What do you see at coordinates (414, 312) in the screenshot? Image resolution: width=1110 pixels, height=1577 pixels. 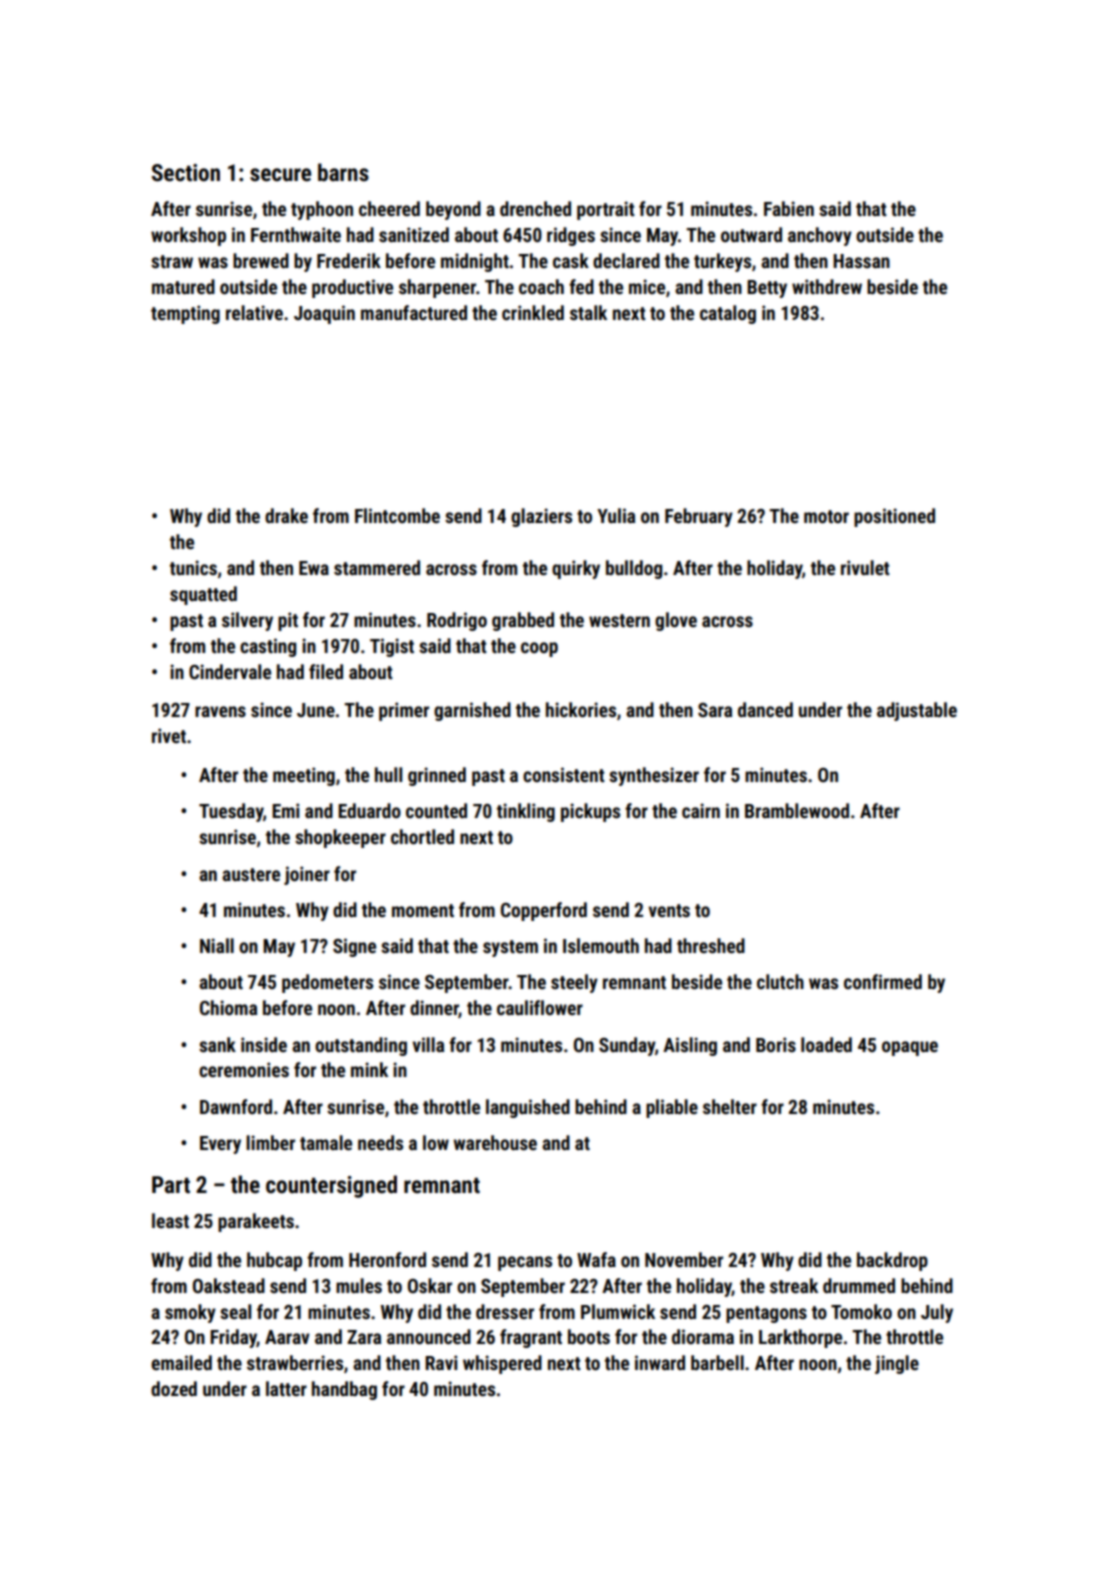 I see `manufactured` at bounding box center [414, 312].
